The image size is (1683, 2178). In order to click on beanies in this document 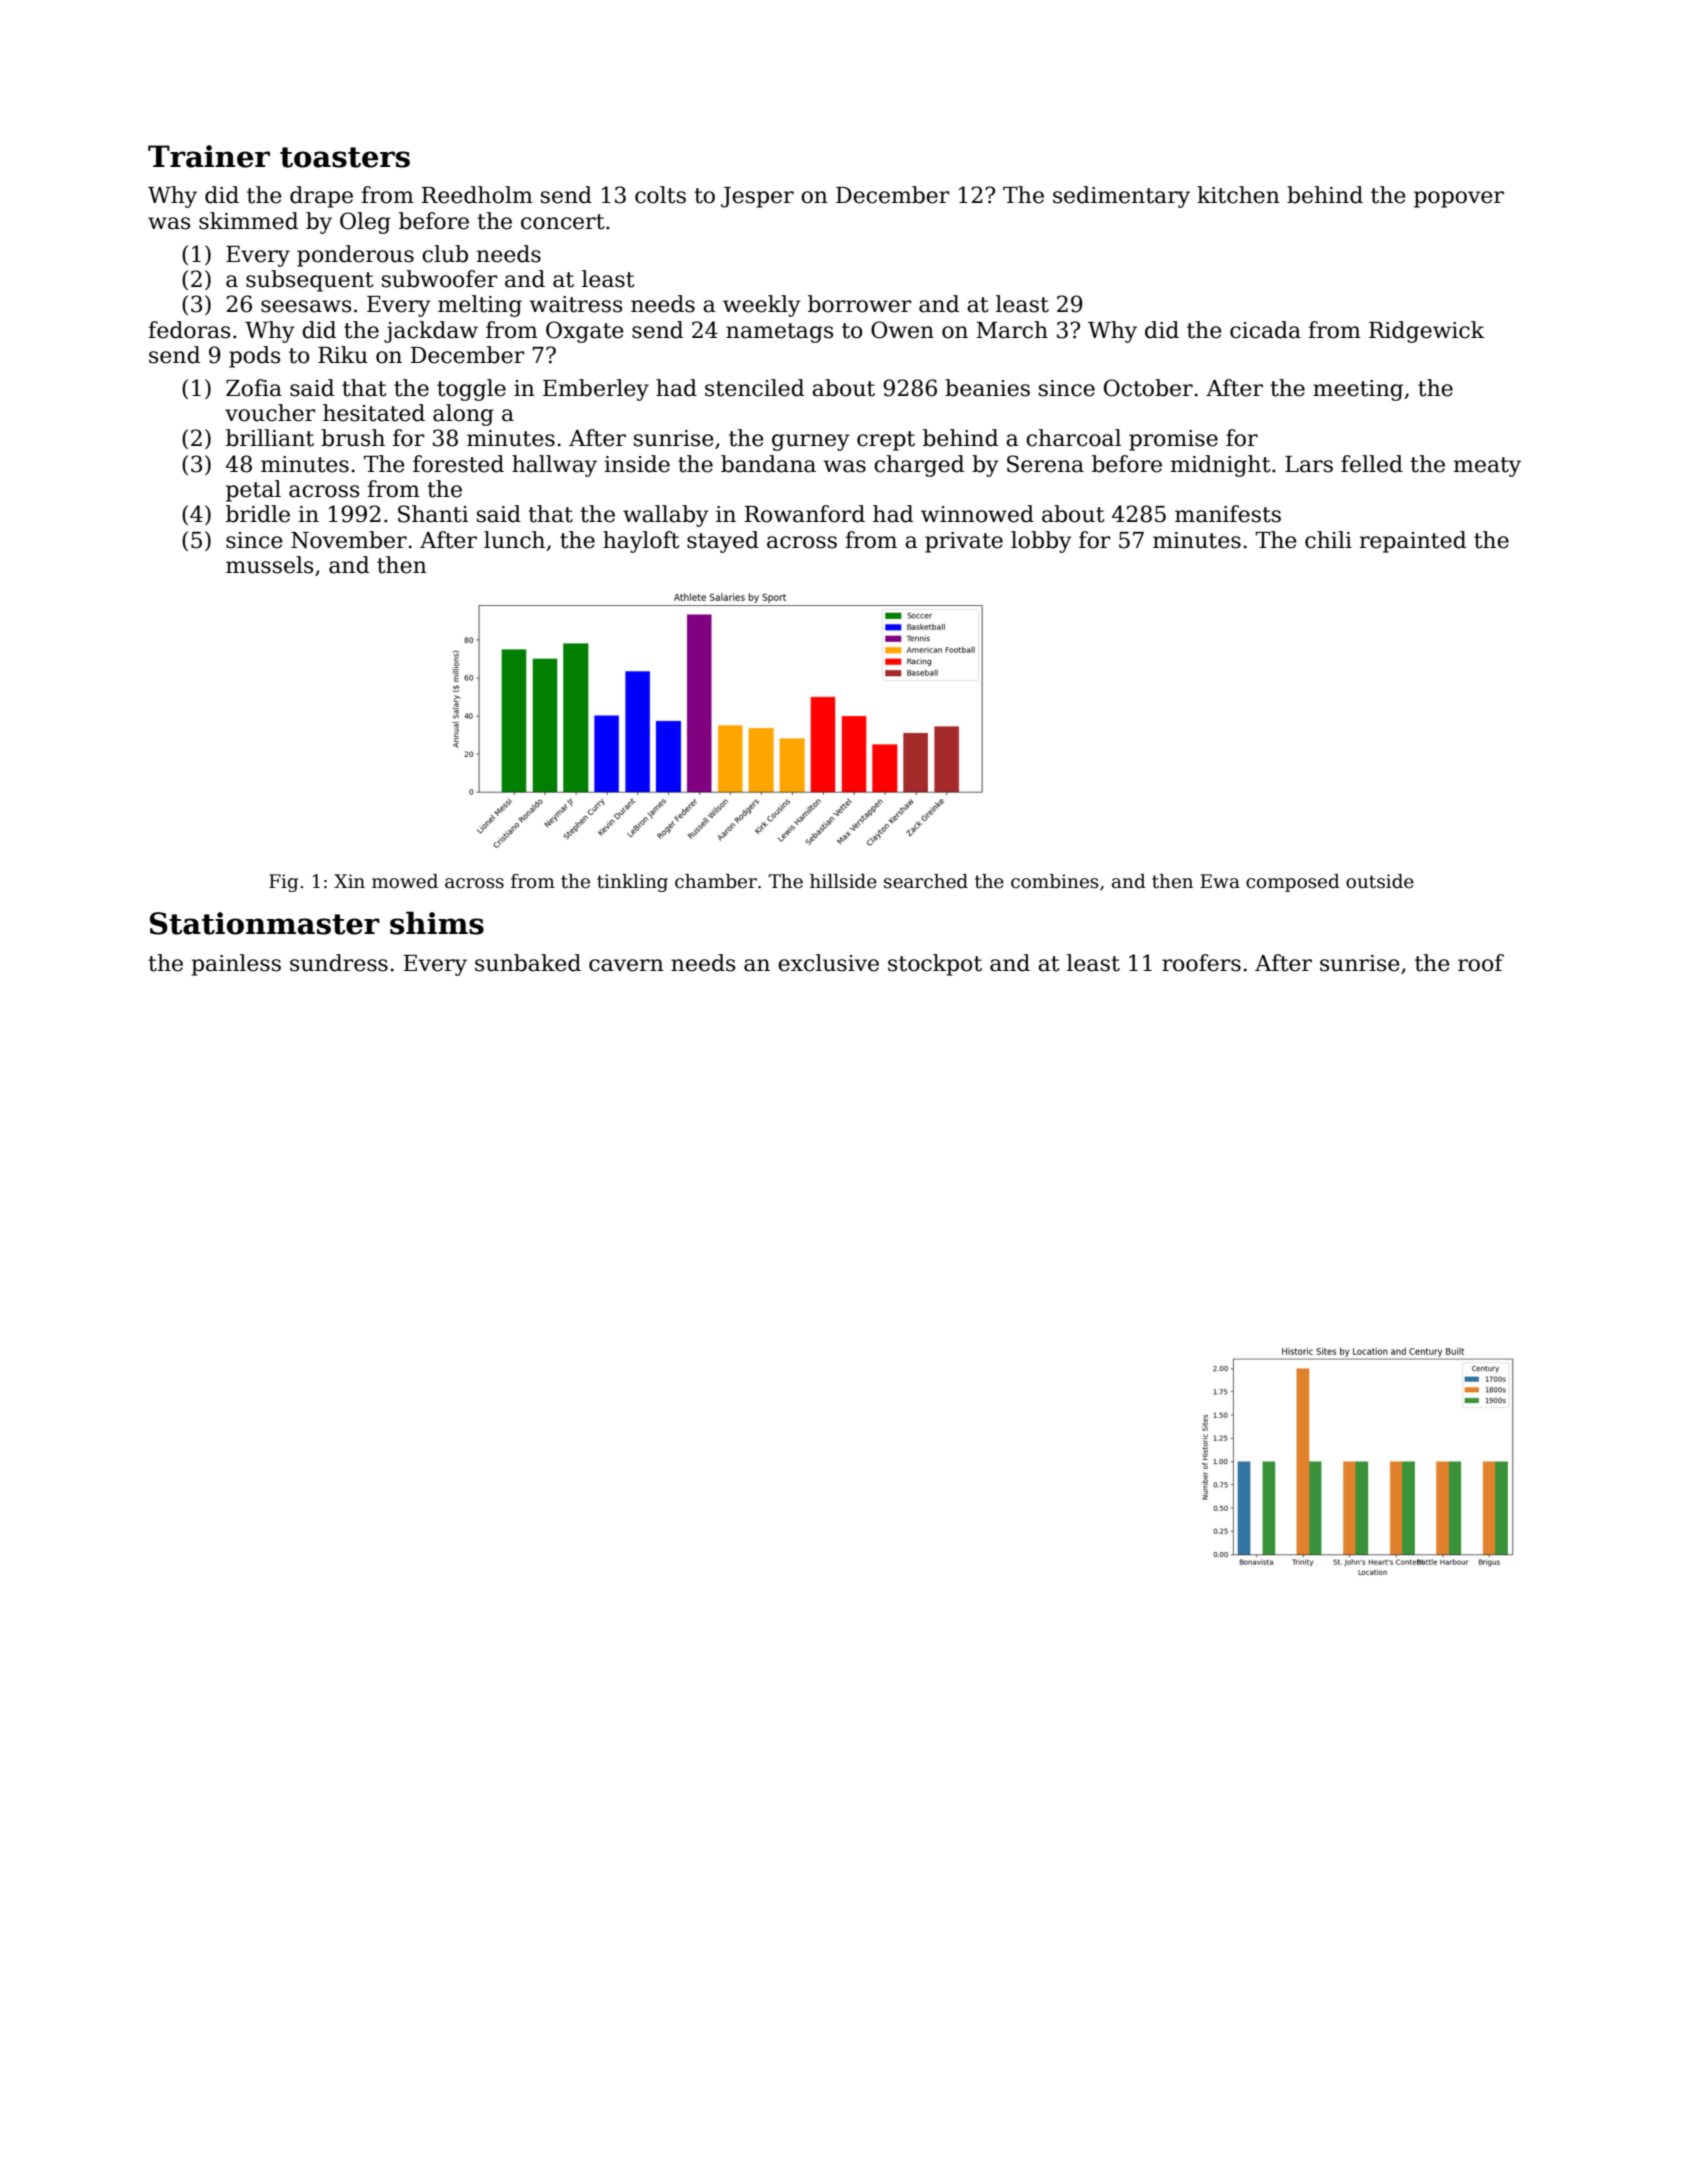, I will do `click(987, 388)`.
